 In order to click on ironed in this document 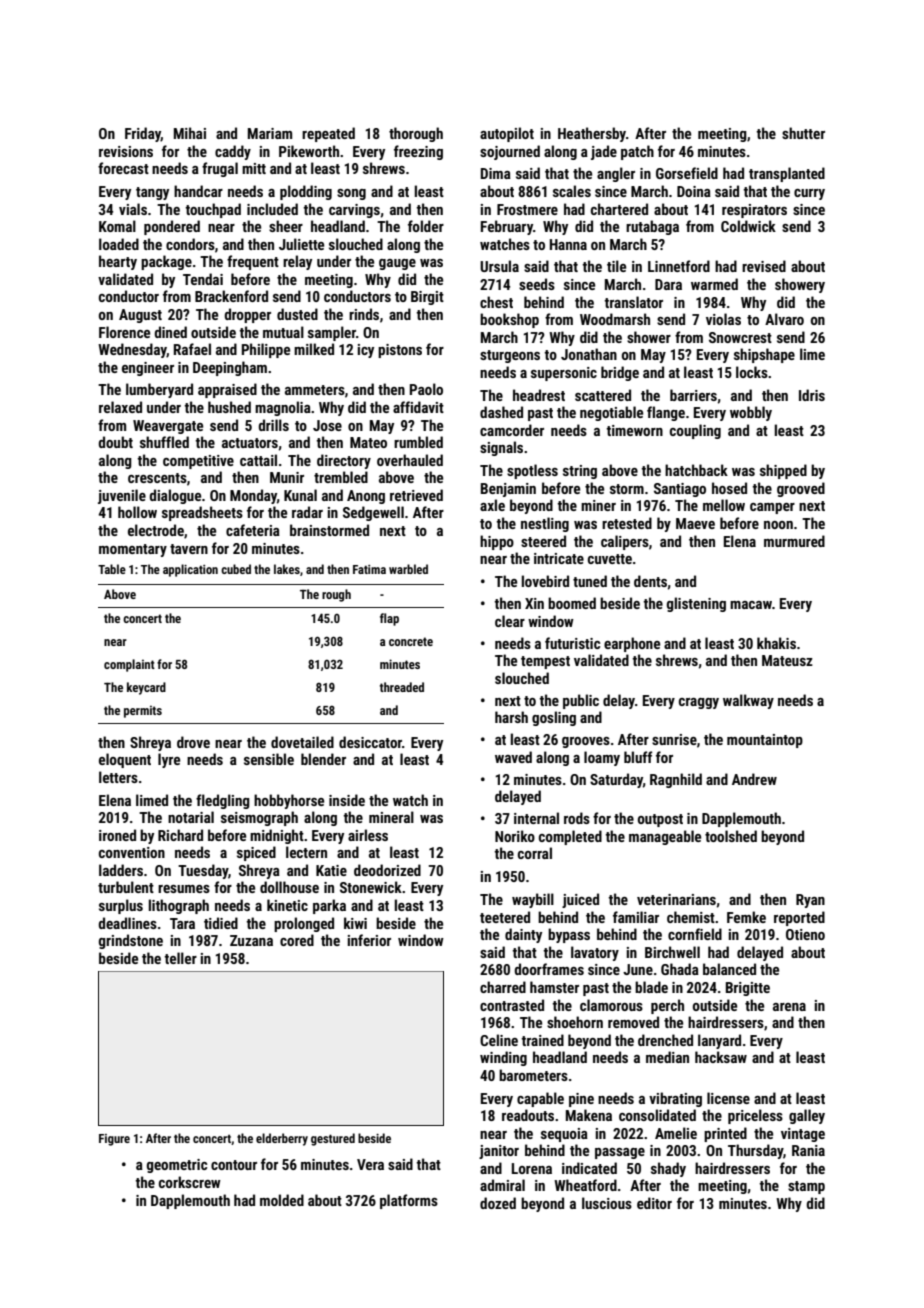, I will do `click(117, 835)`.
